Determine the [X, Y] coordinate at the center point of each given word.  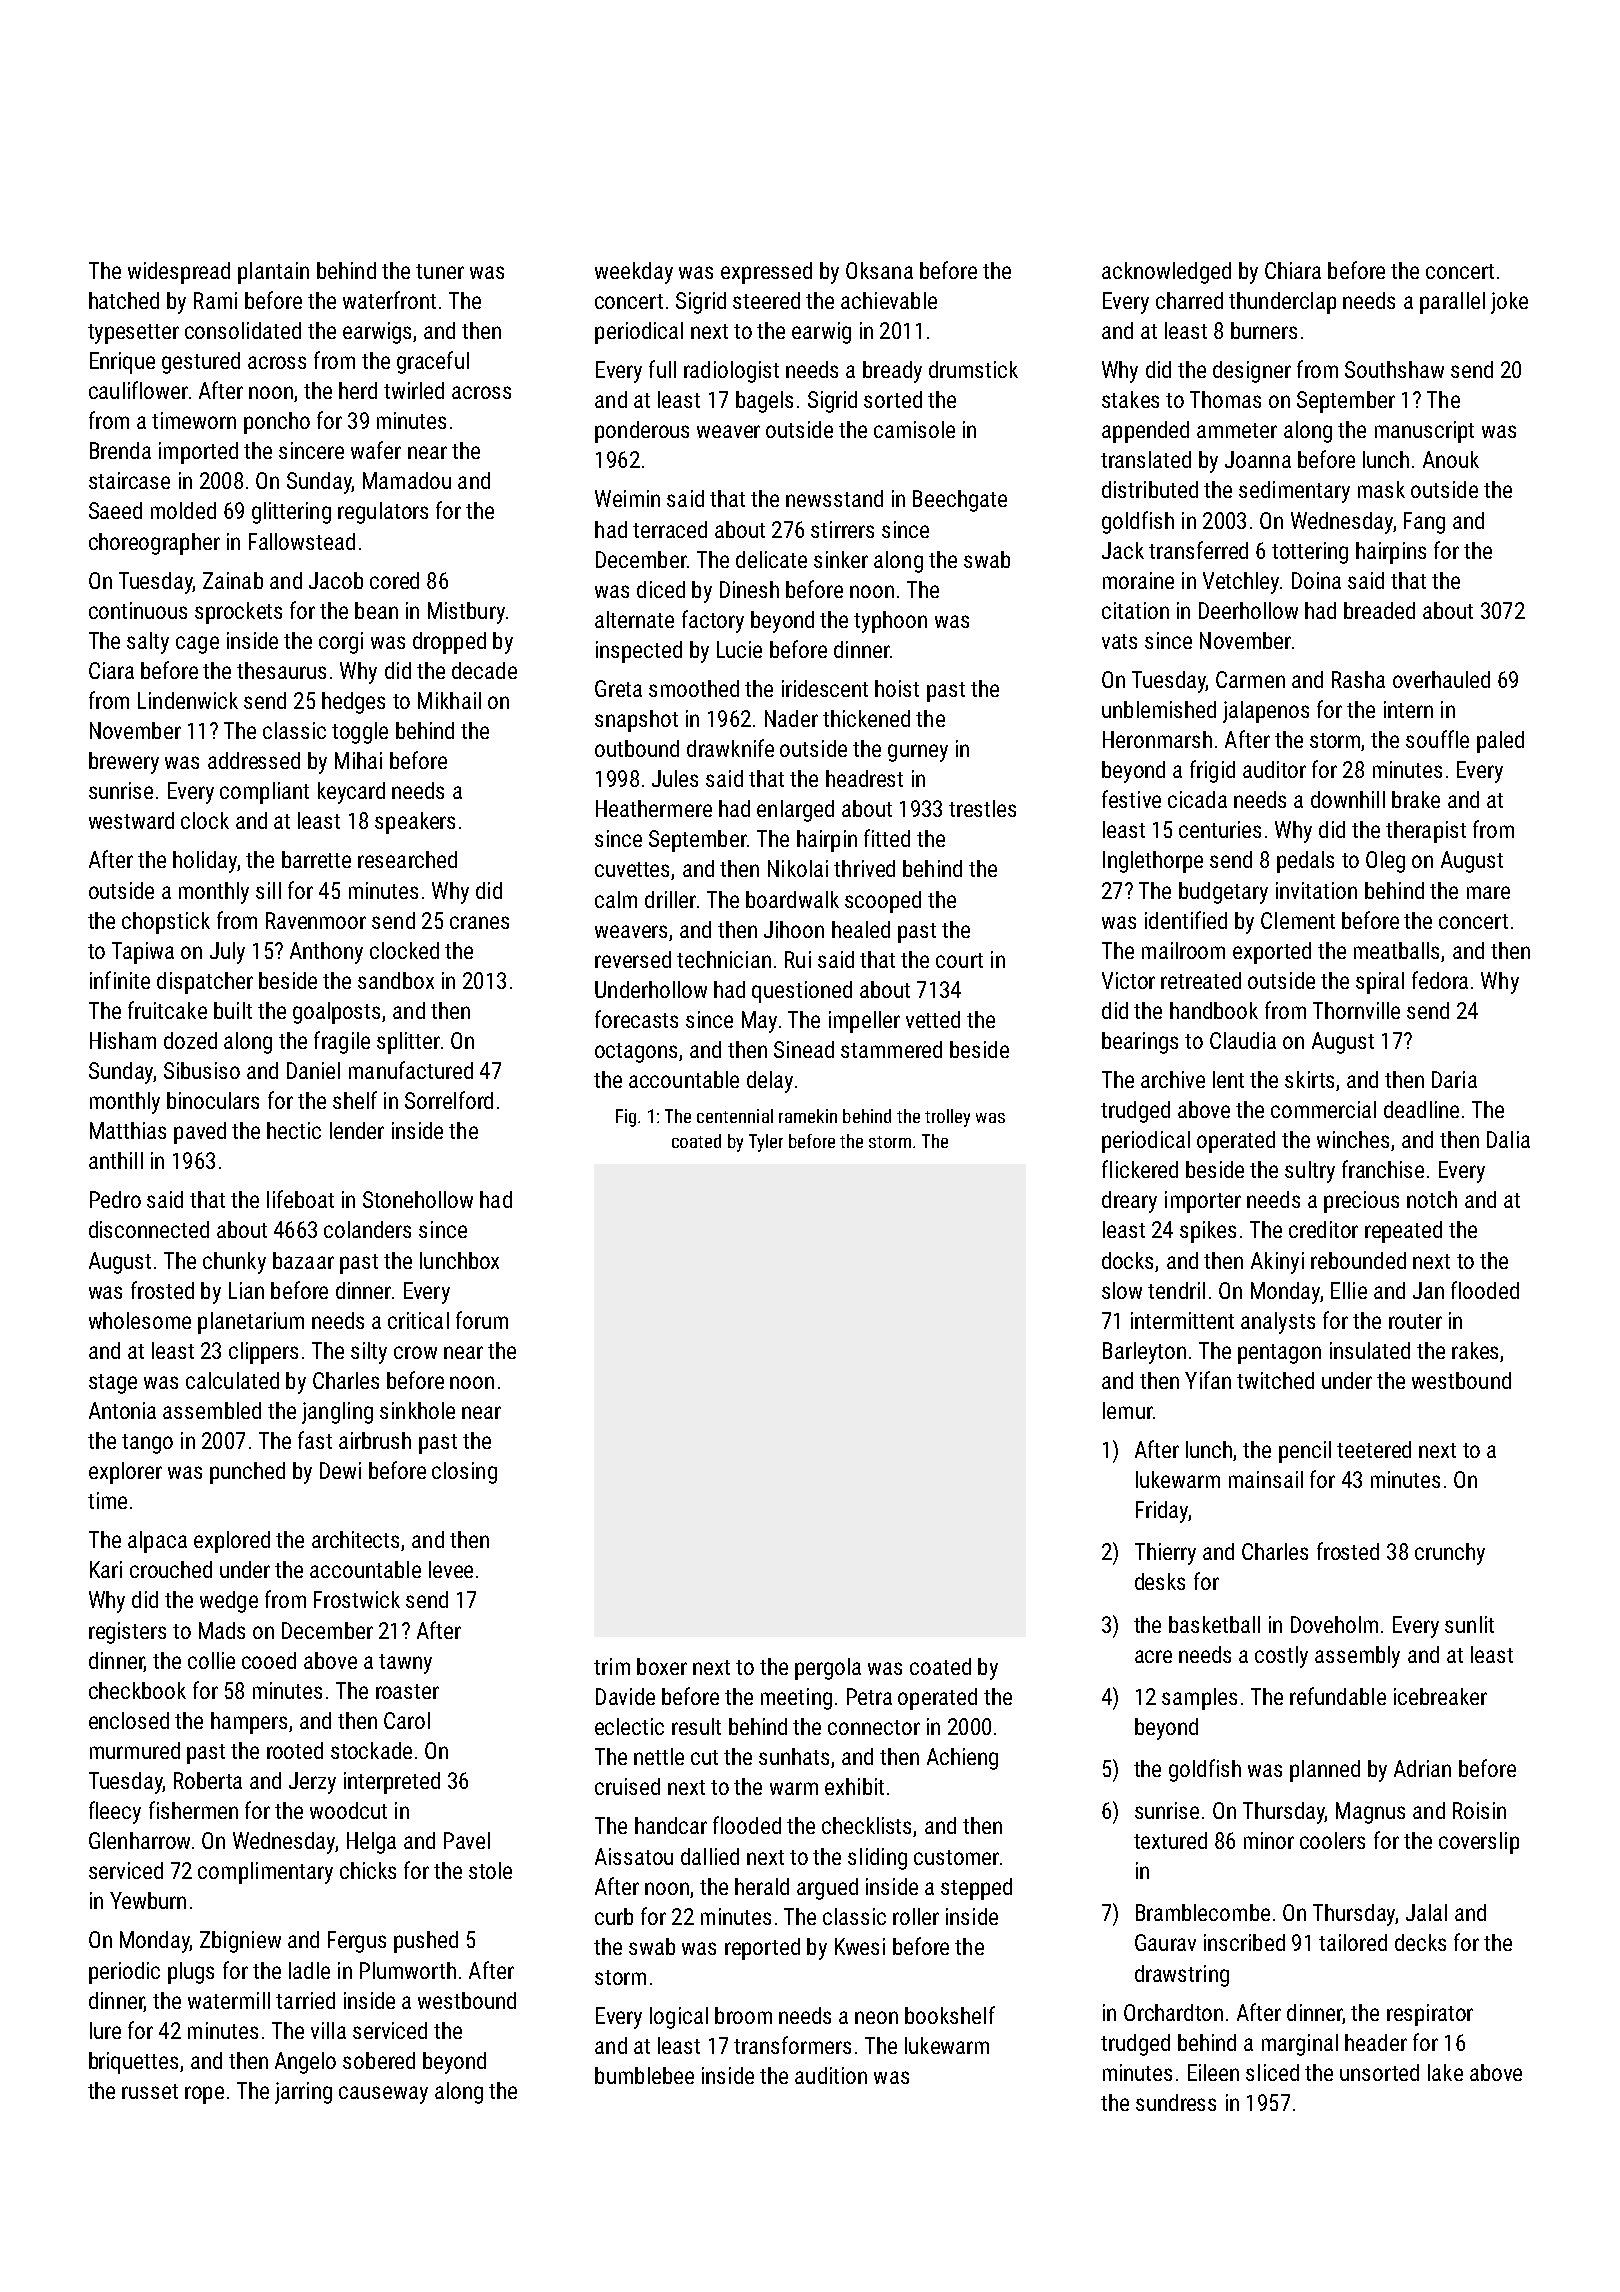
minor [1269, 1840]
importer [1203, 1202]
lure [105, 2030]
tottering [1310, 553]
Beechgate [960, 501]
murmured [135, 1750]
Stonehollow [418, 1199]
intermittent [1182, 1320]
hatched [124, 300]
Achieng [962, 1759]
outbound [637, 748]
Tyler [766, 1143]
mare [1488, 892]
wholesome [140, 1320]
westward [131, 820]
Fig [626, 1118]
